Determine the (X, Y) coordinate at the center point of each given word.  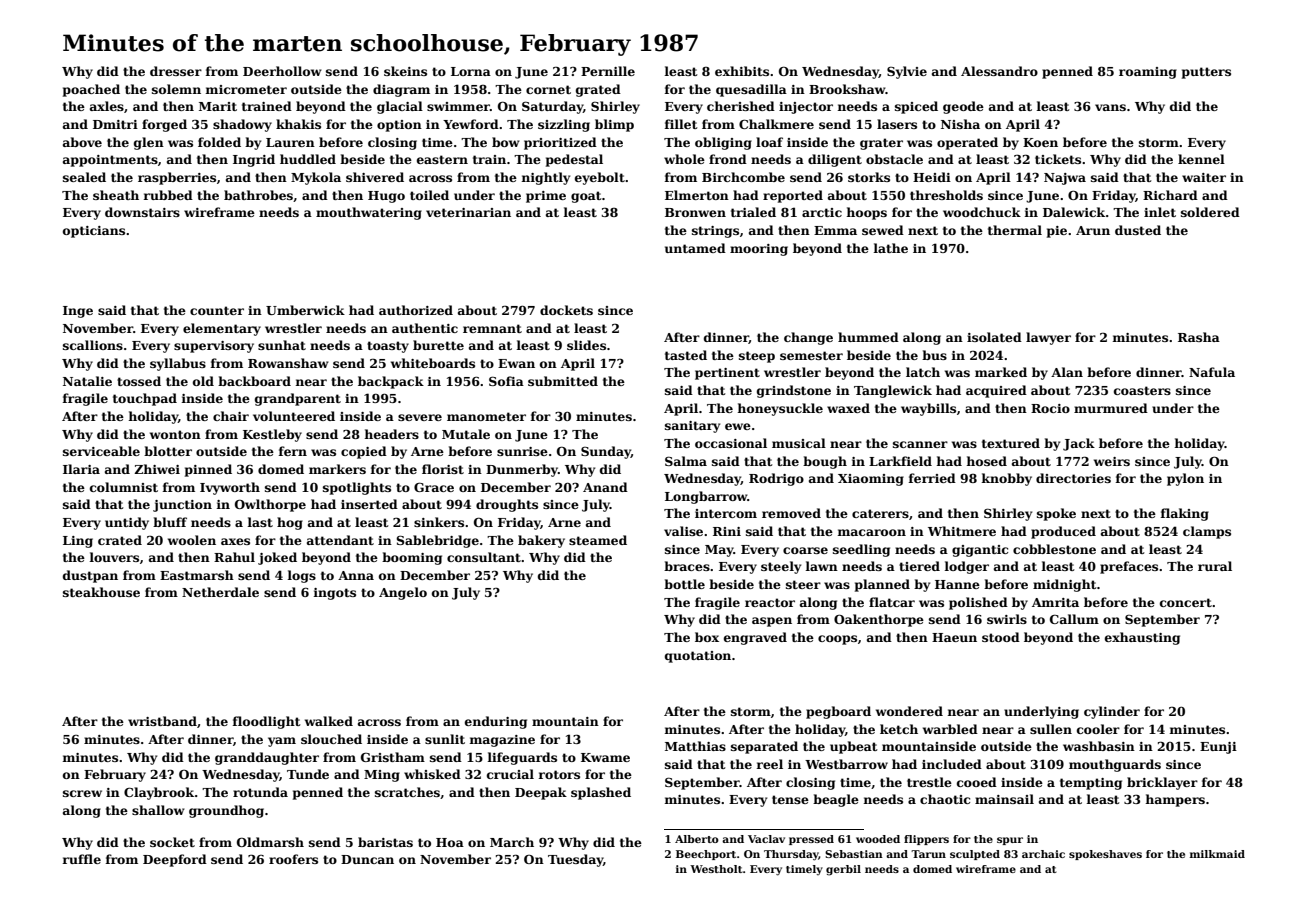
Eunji (1218, 748)
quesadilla (751, 90)
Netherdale (220, 592)
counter (217, 310)
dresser (176, 71)
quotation (698, 657)
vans (1110, 107)
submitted (563, 381)
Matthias (695, 746)
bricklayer (1162, 783)
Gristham (393, 757)
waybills (928, 409)
